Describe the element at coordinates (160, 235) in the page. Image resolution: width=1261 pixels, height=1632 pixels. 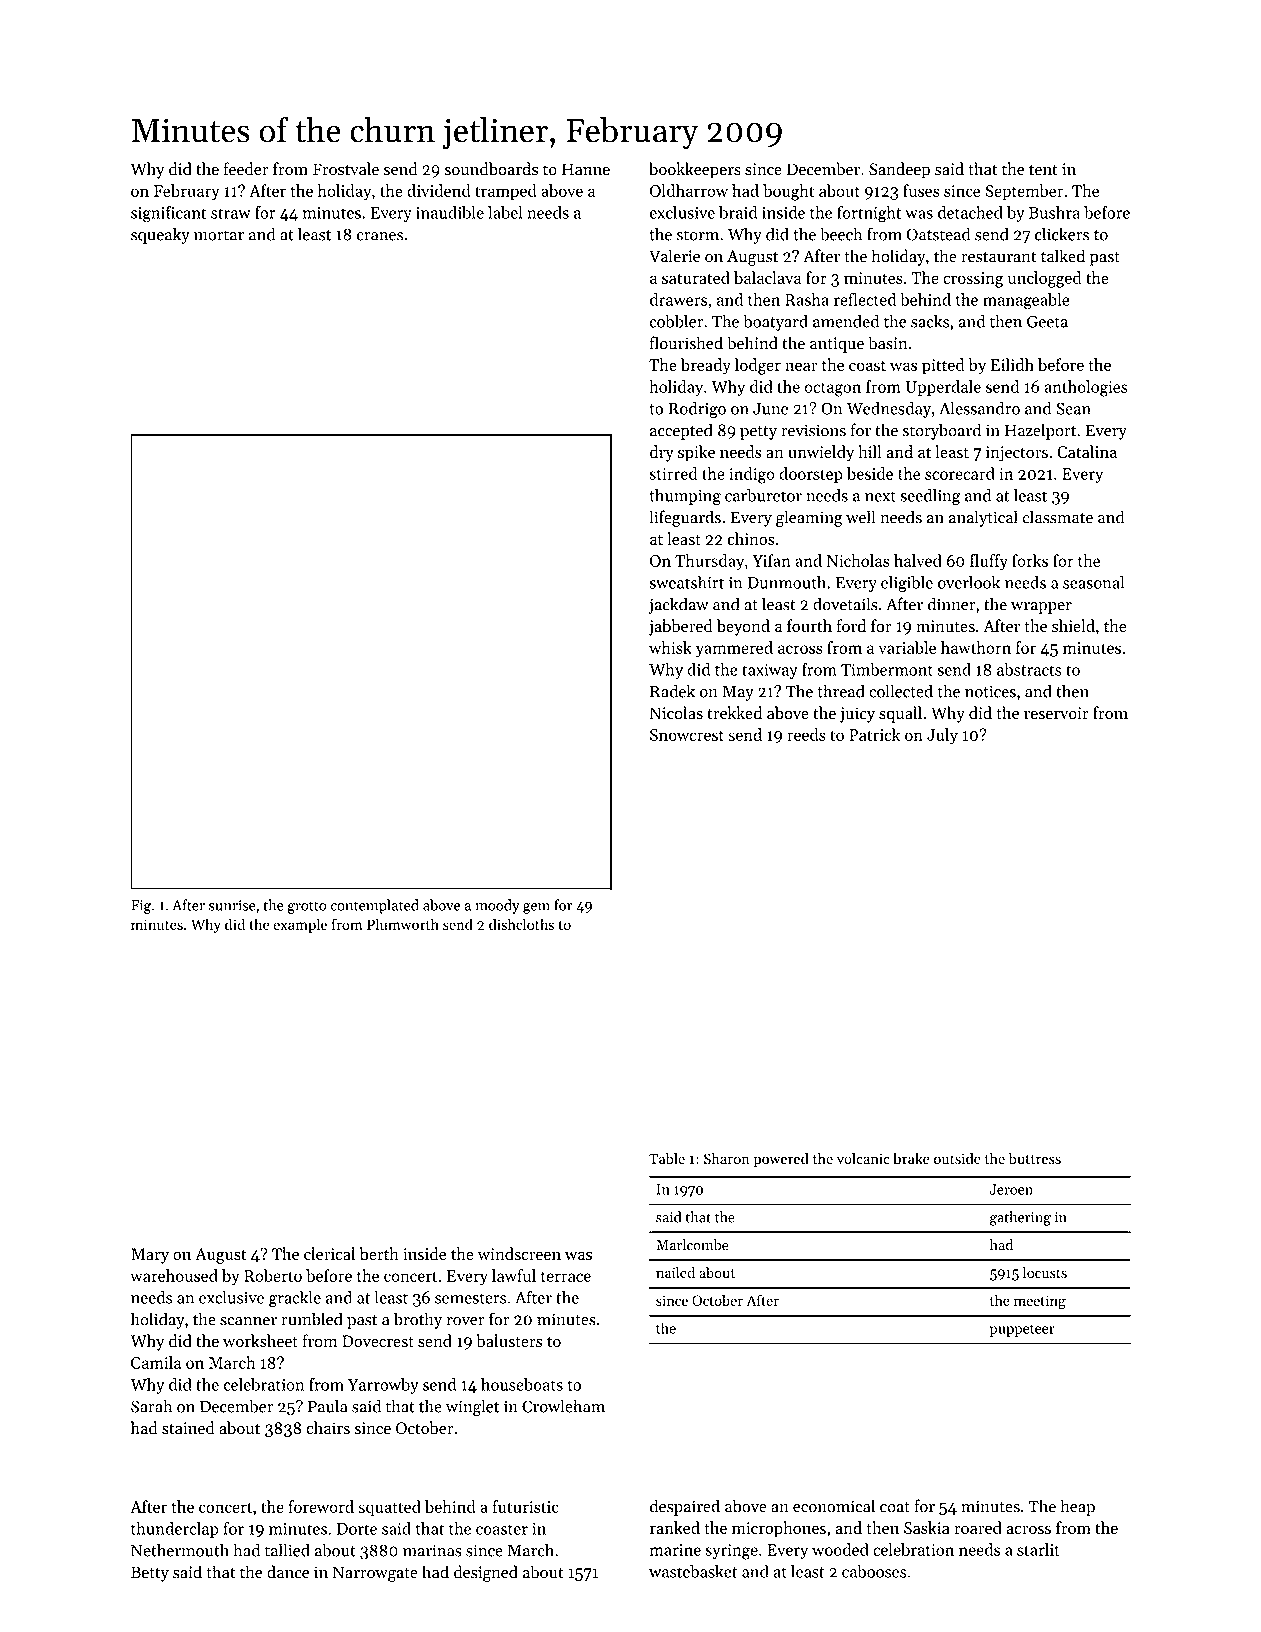
I see `squeaky` at that location.
